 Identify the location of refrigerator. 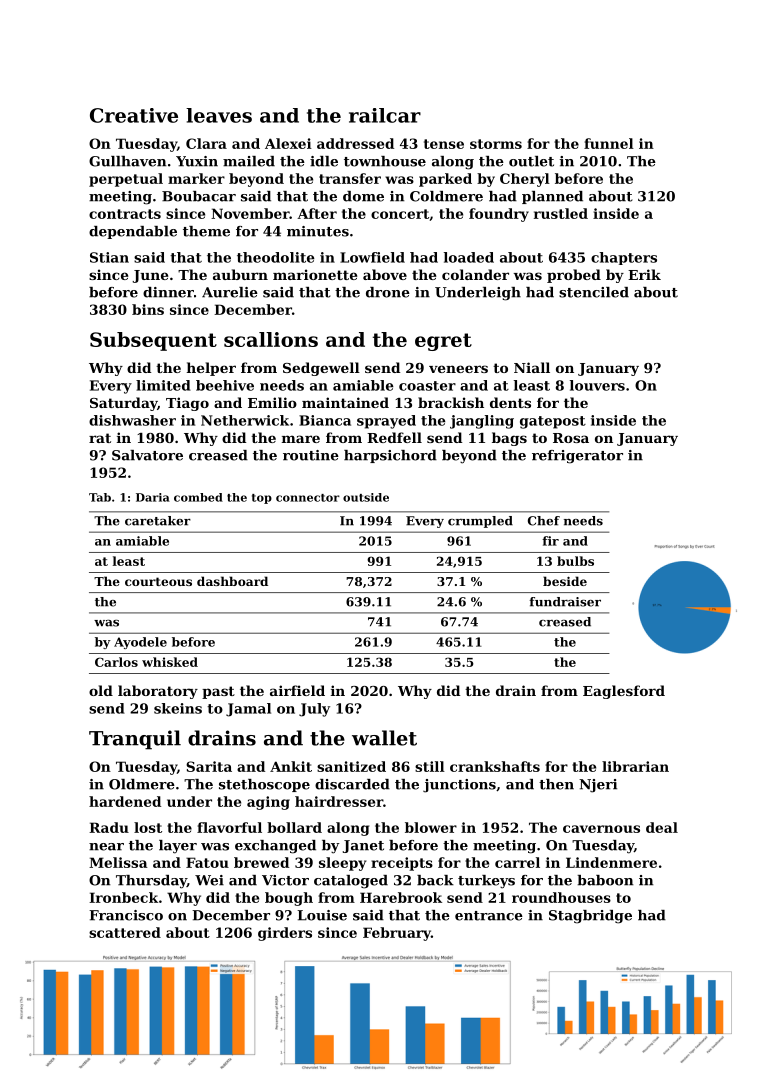
(577, 457).
